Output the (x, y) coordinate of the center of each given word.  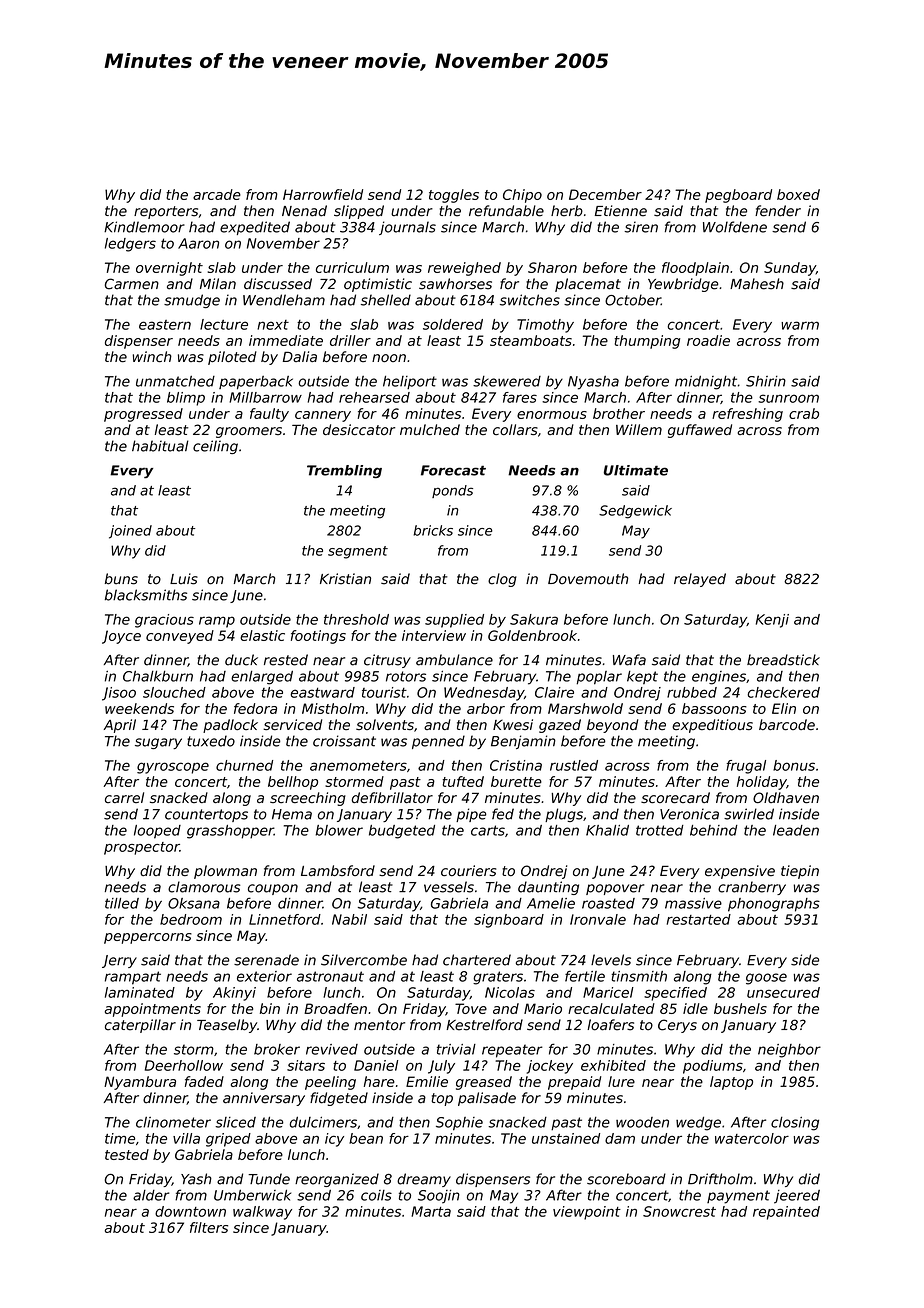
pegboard (738, 196)
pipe (471, 815)
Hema (292, 814)
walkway (262, 1213)
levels (611, 960)
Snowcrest (679, 1211)
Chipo (522, 196)
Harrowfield (323, 194)
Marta (431, 1211)
